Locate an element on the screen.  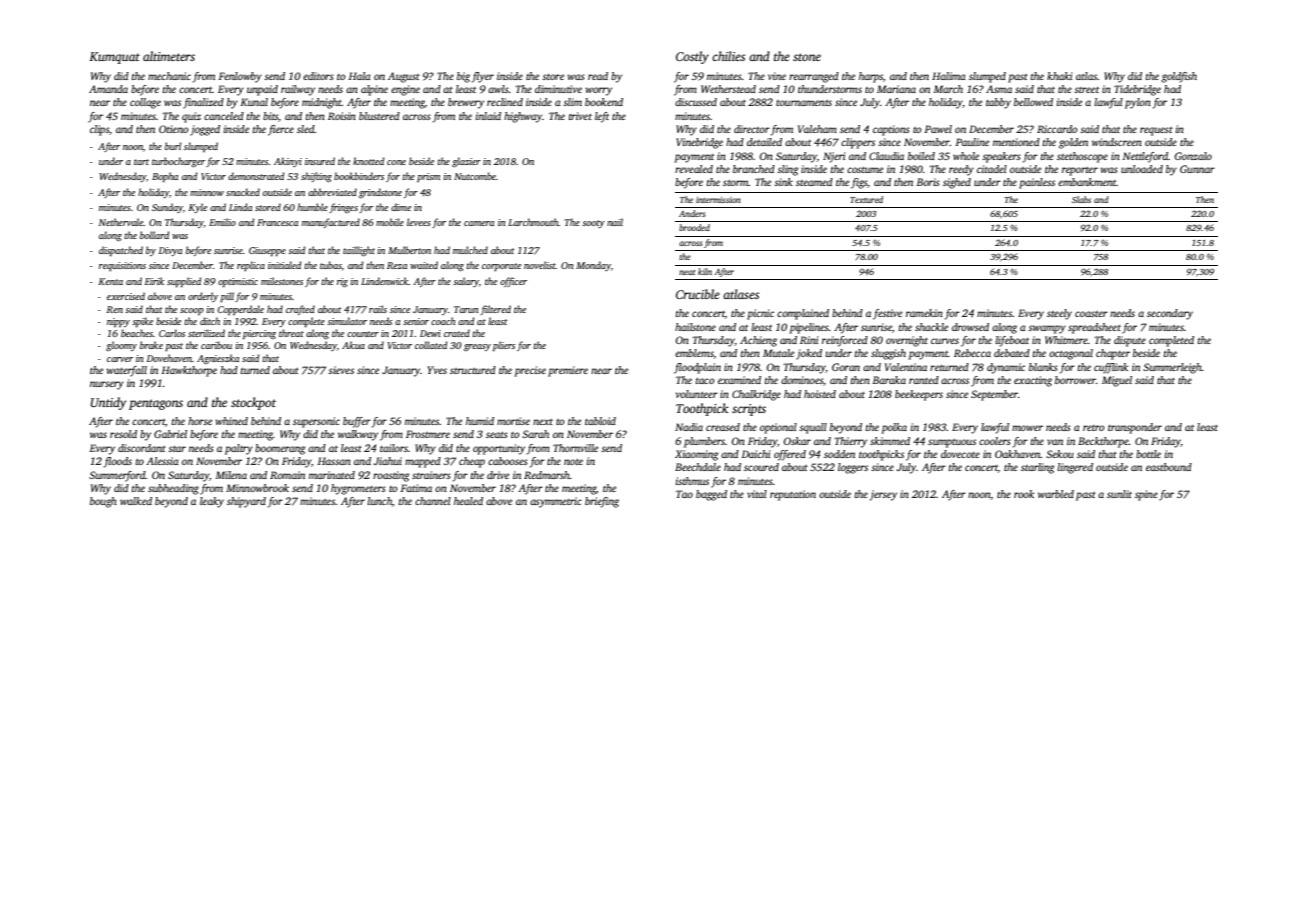
brake is located at coordinates (151, 345).
